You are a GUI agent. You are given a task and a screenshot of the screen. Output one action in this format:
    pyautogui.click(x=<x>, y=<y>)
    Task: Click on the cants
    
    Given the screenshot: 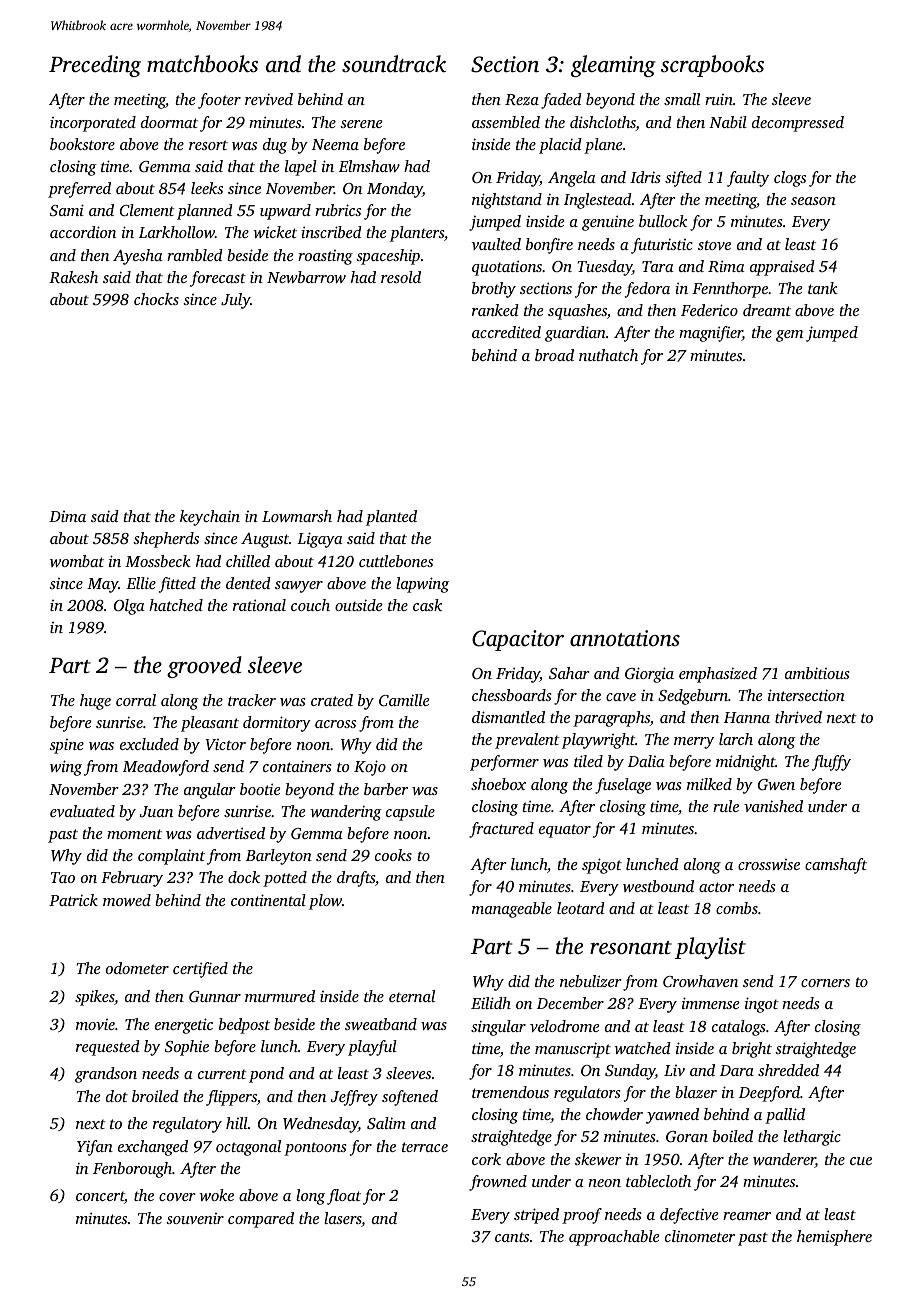 What is the action you would take?
    pyautogui.click(x=512, y=1237)
